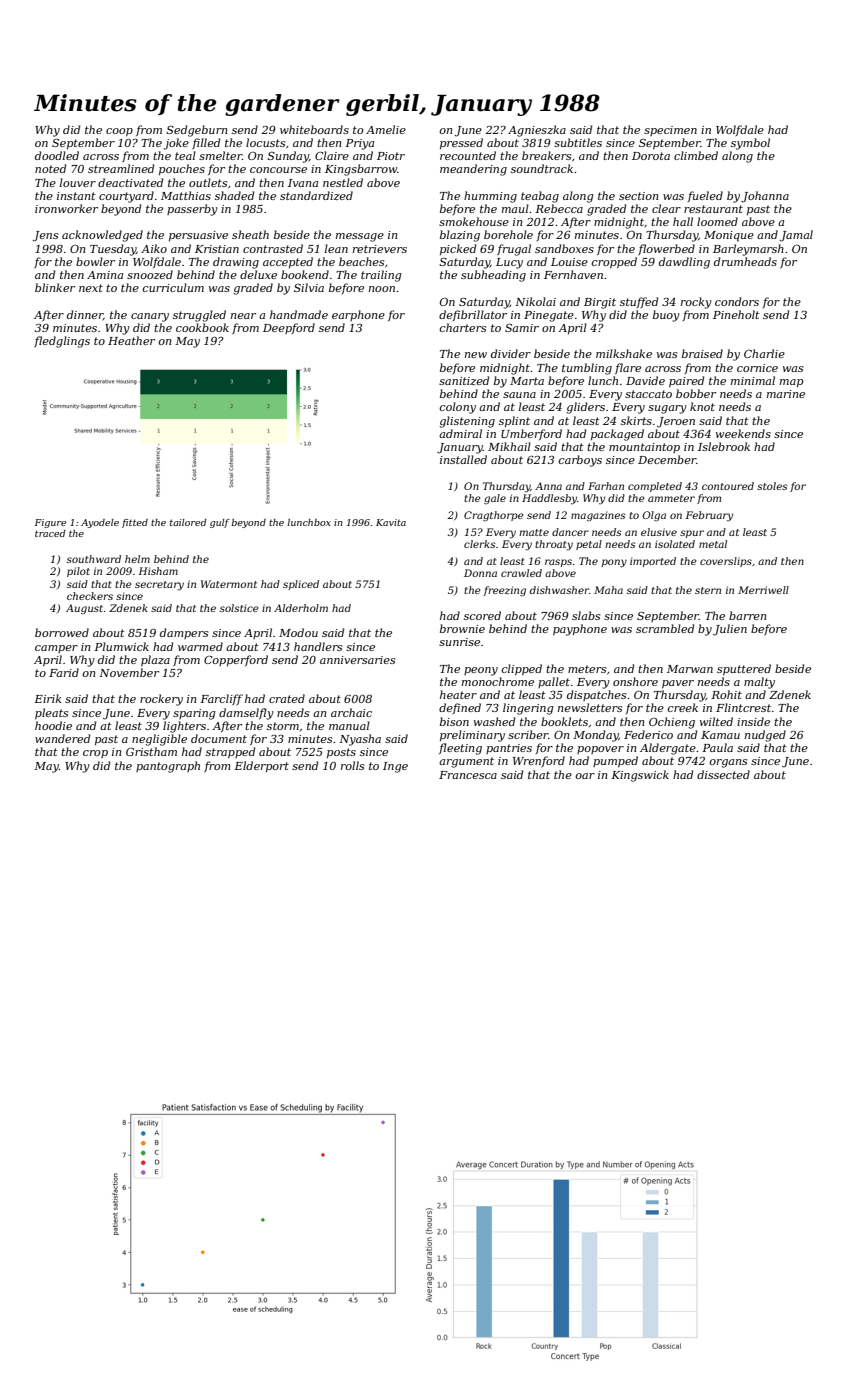 The height and width of the document is (1400, 849). I want to click on malty, so click(759, 683).
